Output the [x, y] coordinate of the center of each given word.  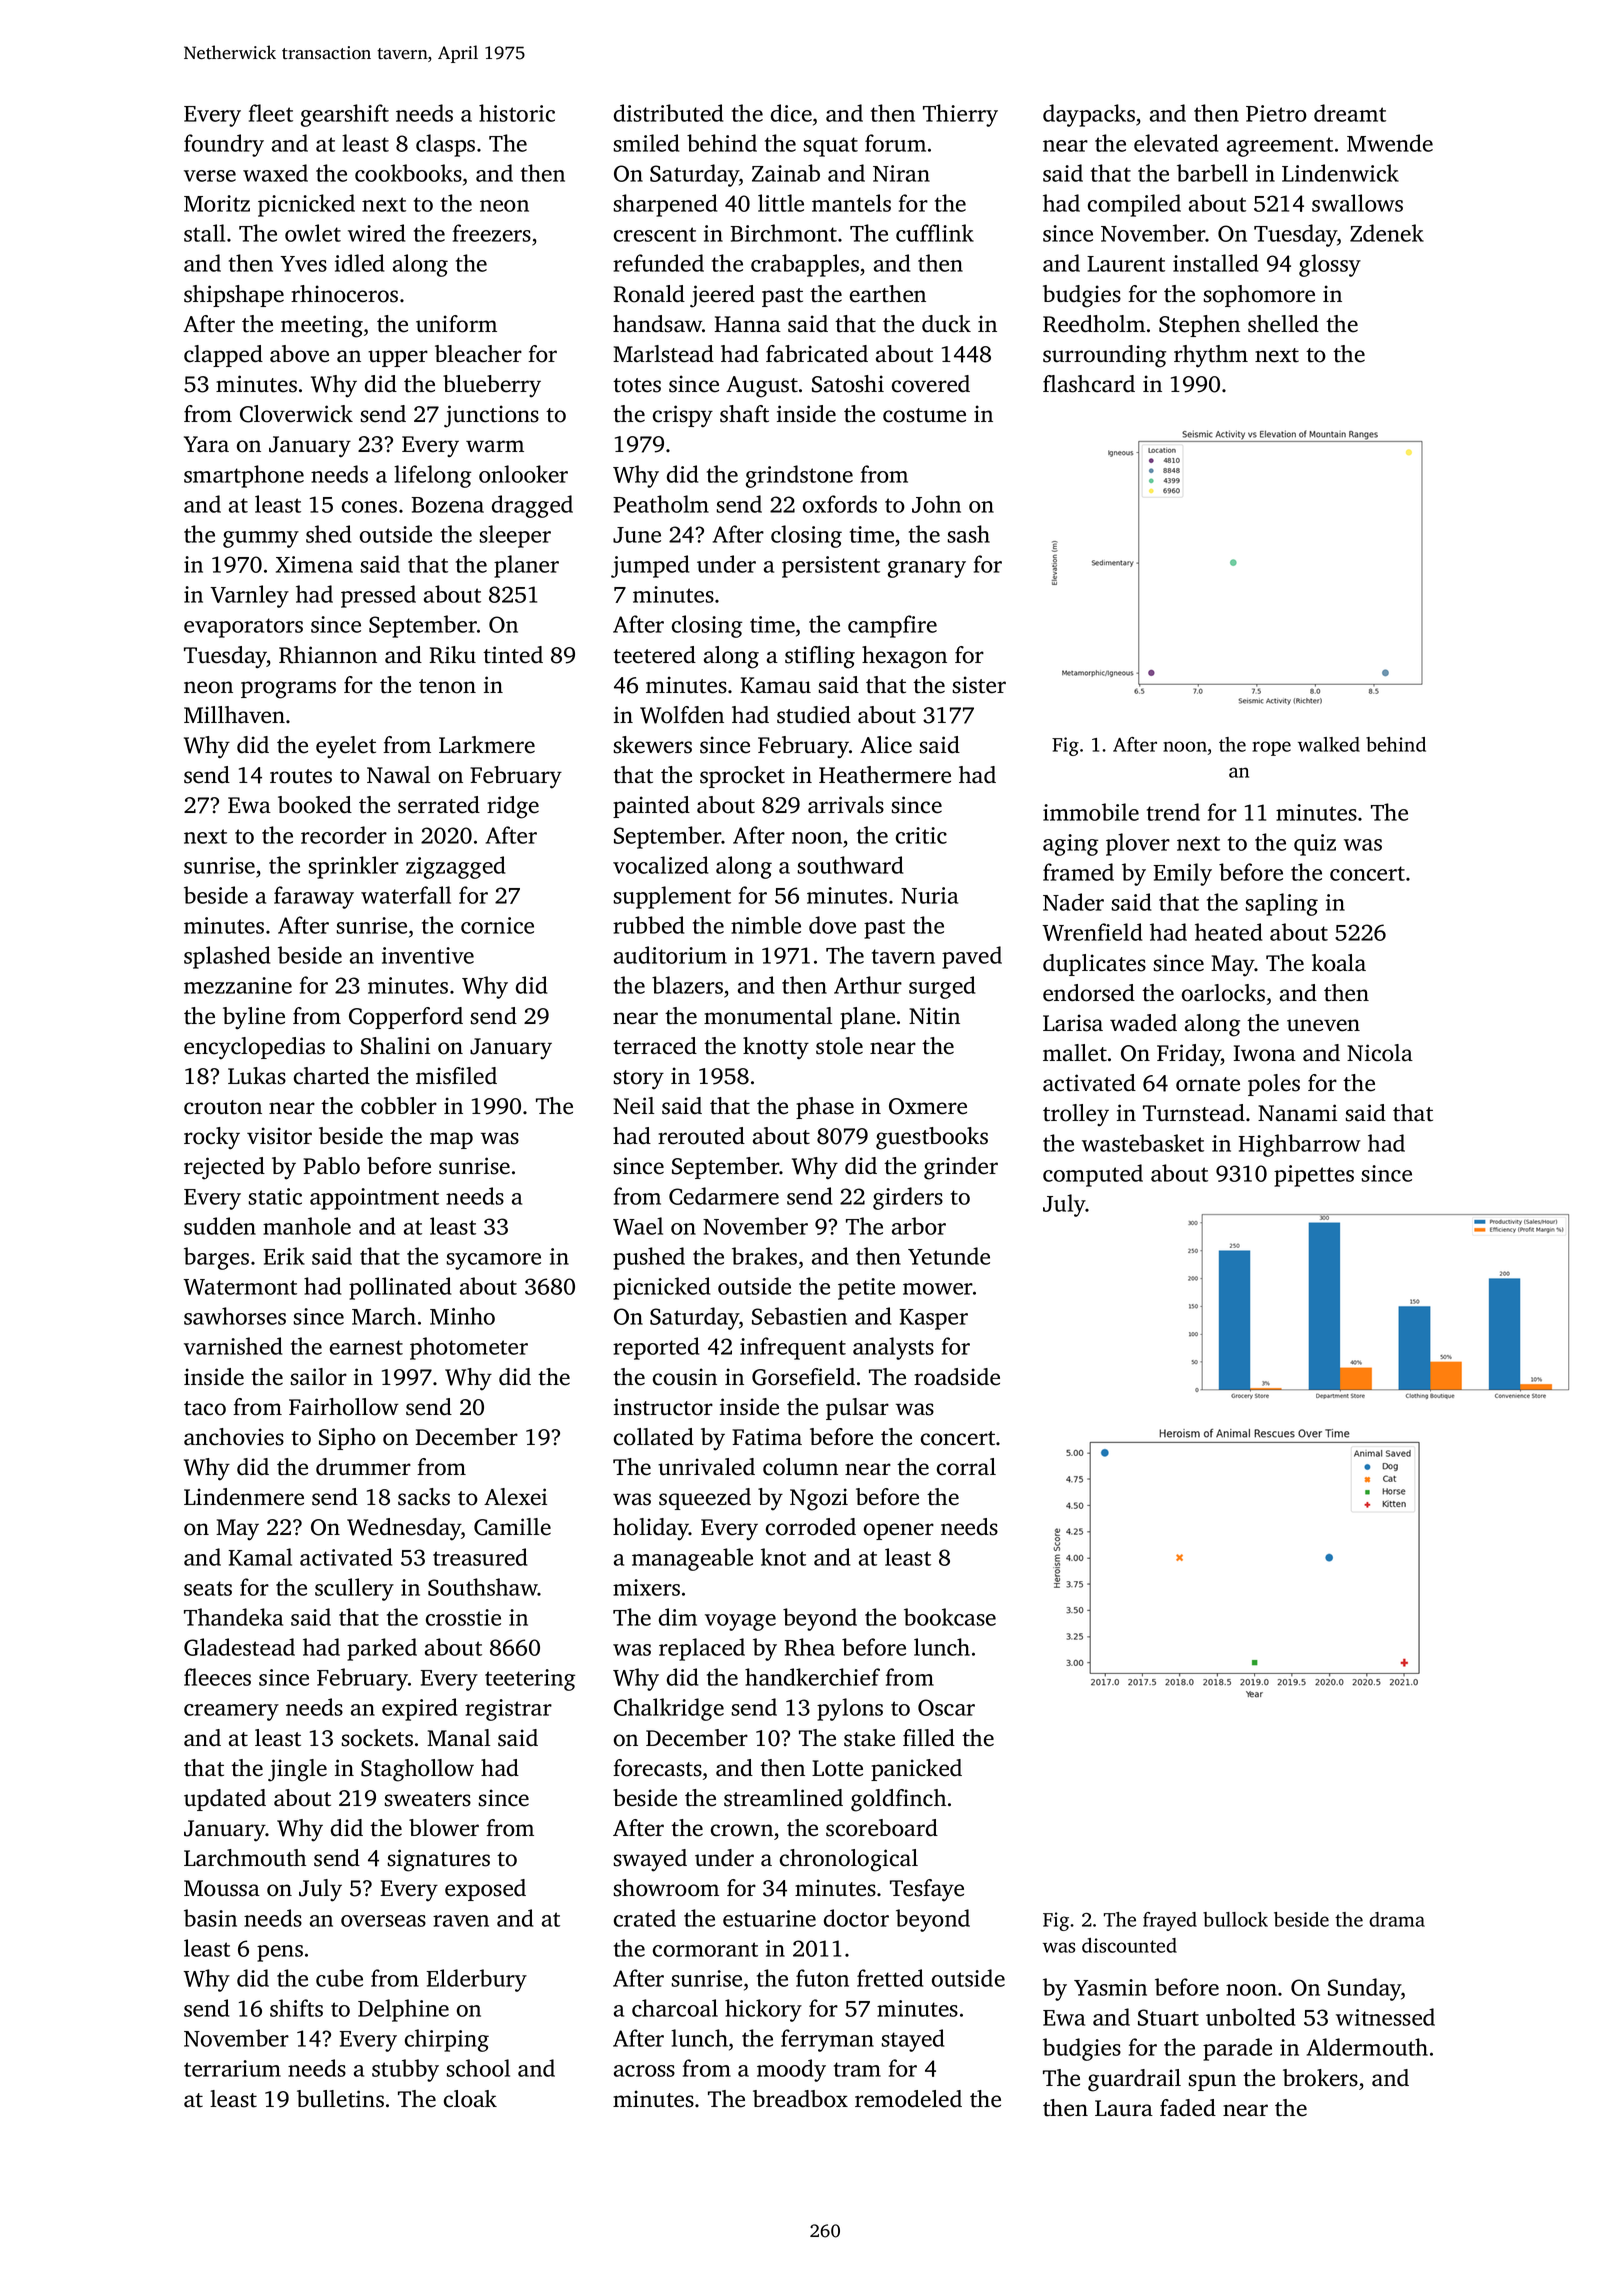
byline [254, 1018]
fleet [271, 113]
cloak [470, 2099]
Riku [453, 655]
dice [791, 113]
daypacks [1089, 115]
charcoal [675, 2008]
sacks [424, 1497]
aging [1070, 845]
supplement [672, 897]
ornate [1208, 1084]
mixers [646, 1587]
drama [1397, 1919]
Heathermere [885, 775]
